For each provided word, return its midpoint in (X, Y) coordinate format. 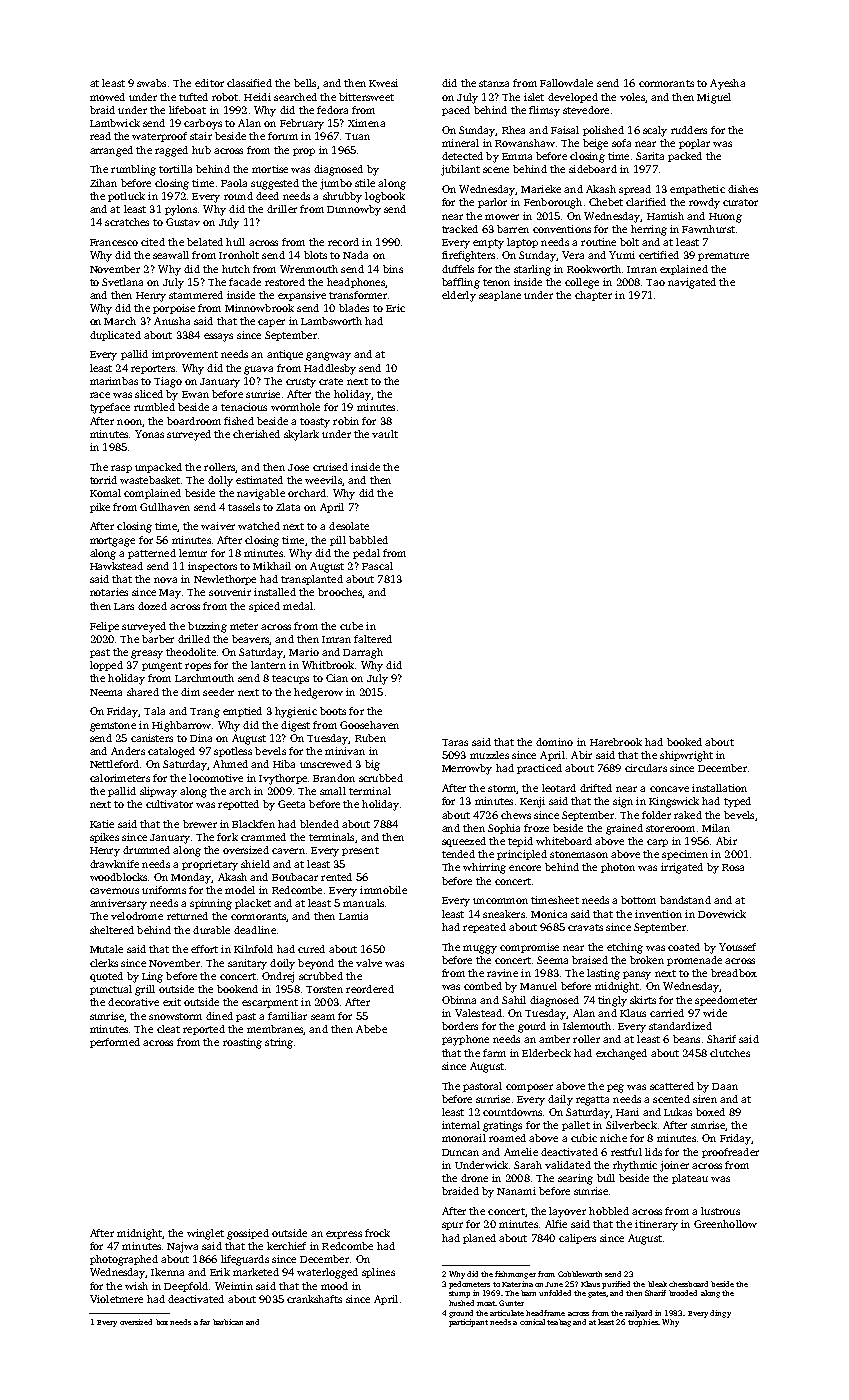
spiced (264, 607)
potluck (126, 197)
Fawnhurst (708, 229)
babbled (368, 540)
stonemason (579, 854)
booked (684, 742)
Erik (220, 1272)
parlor (492, 203)
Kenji (532, 802)
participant (468, 1323)
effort (204, 949)
